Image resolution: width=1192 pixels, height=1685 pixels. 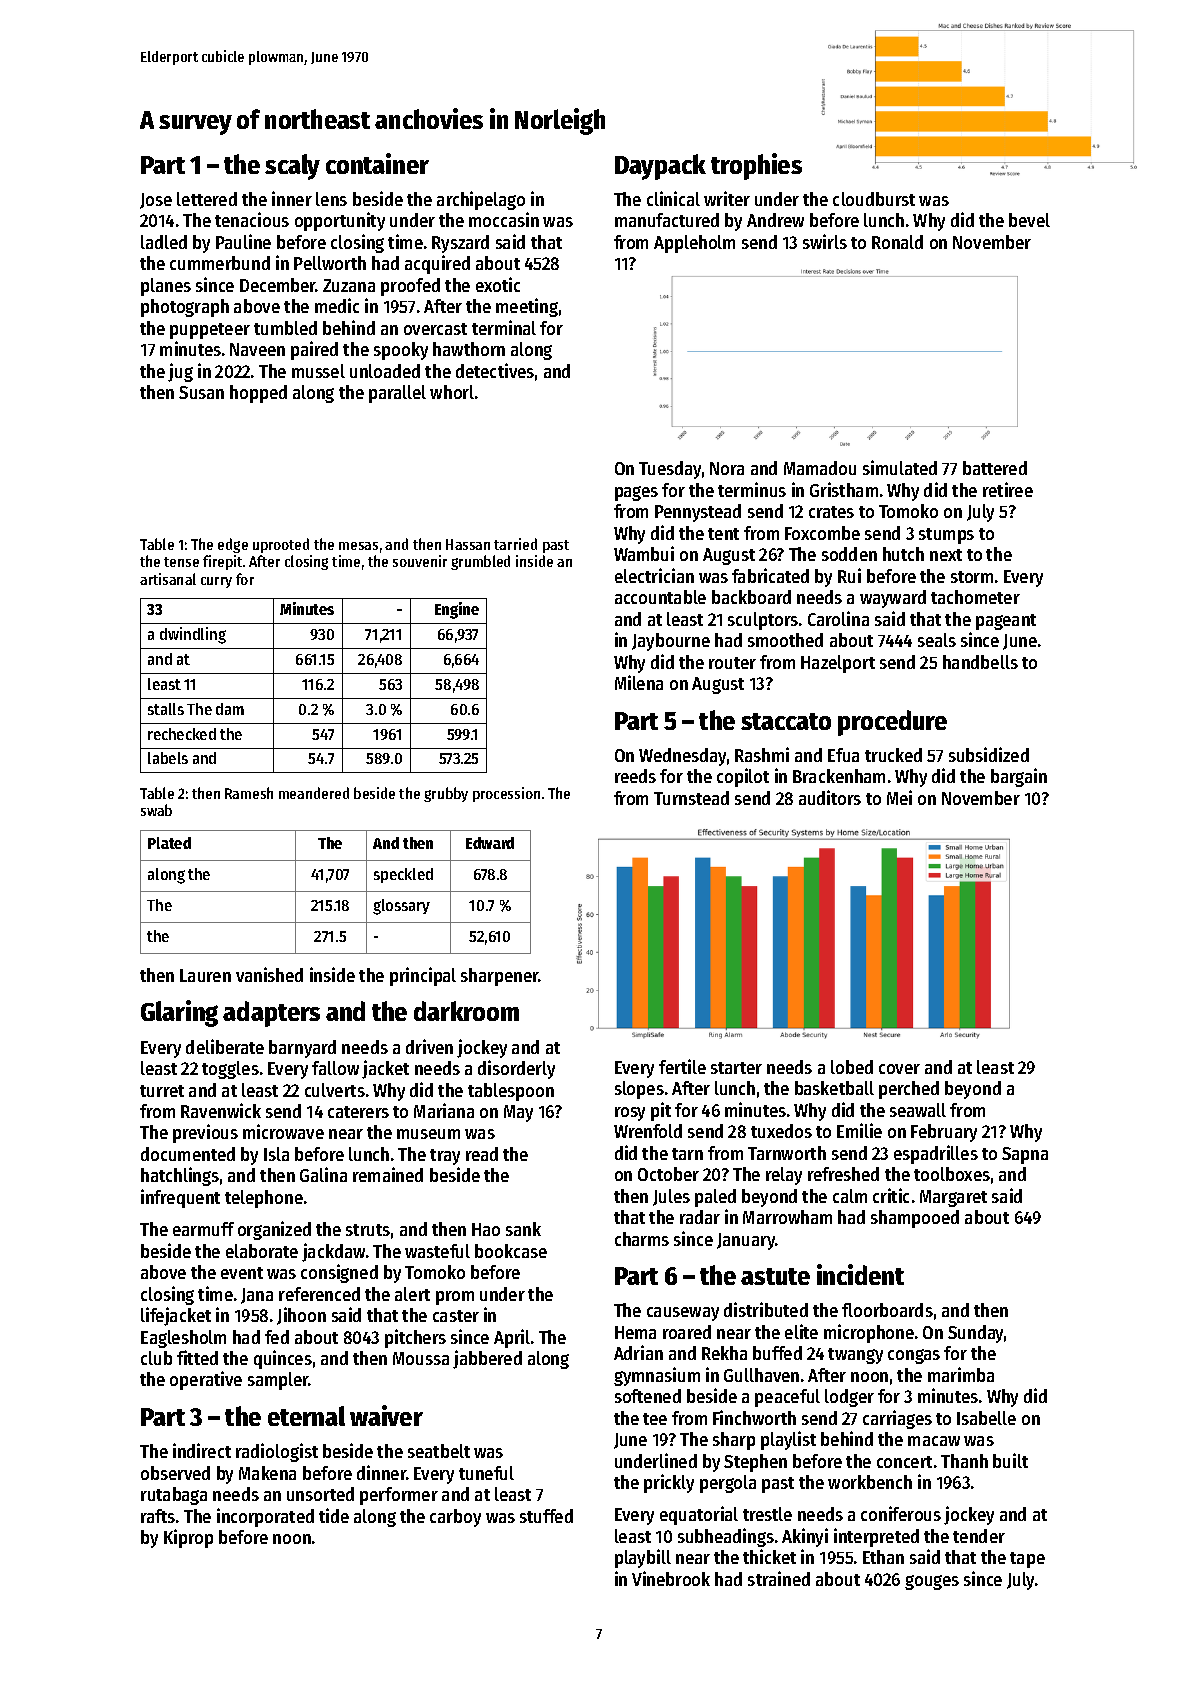 What do you see at coordinates (636, 493) in the page?
I see `pages` at bounding box center [636, 493].
